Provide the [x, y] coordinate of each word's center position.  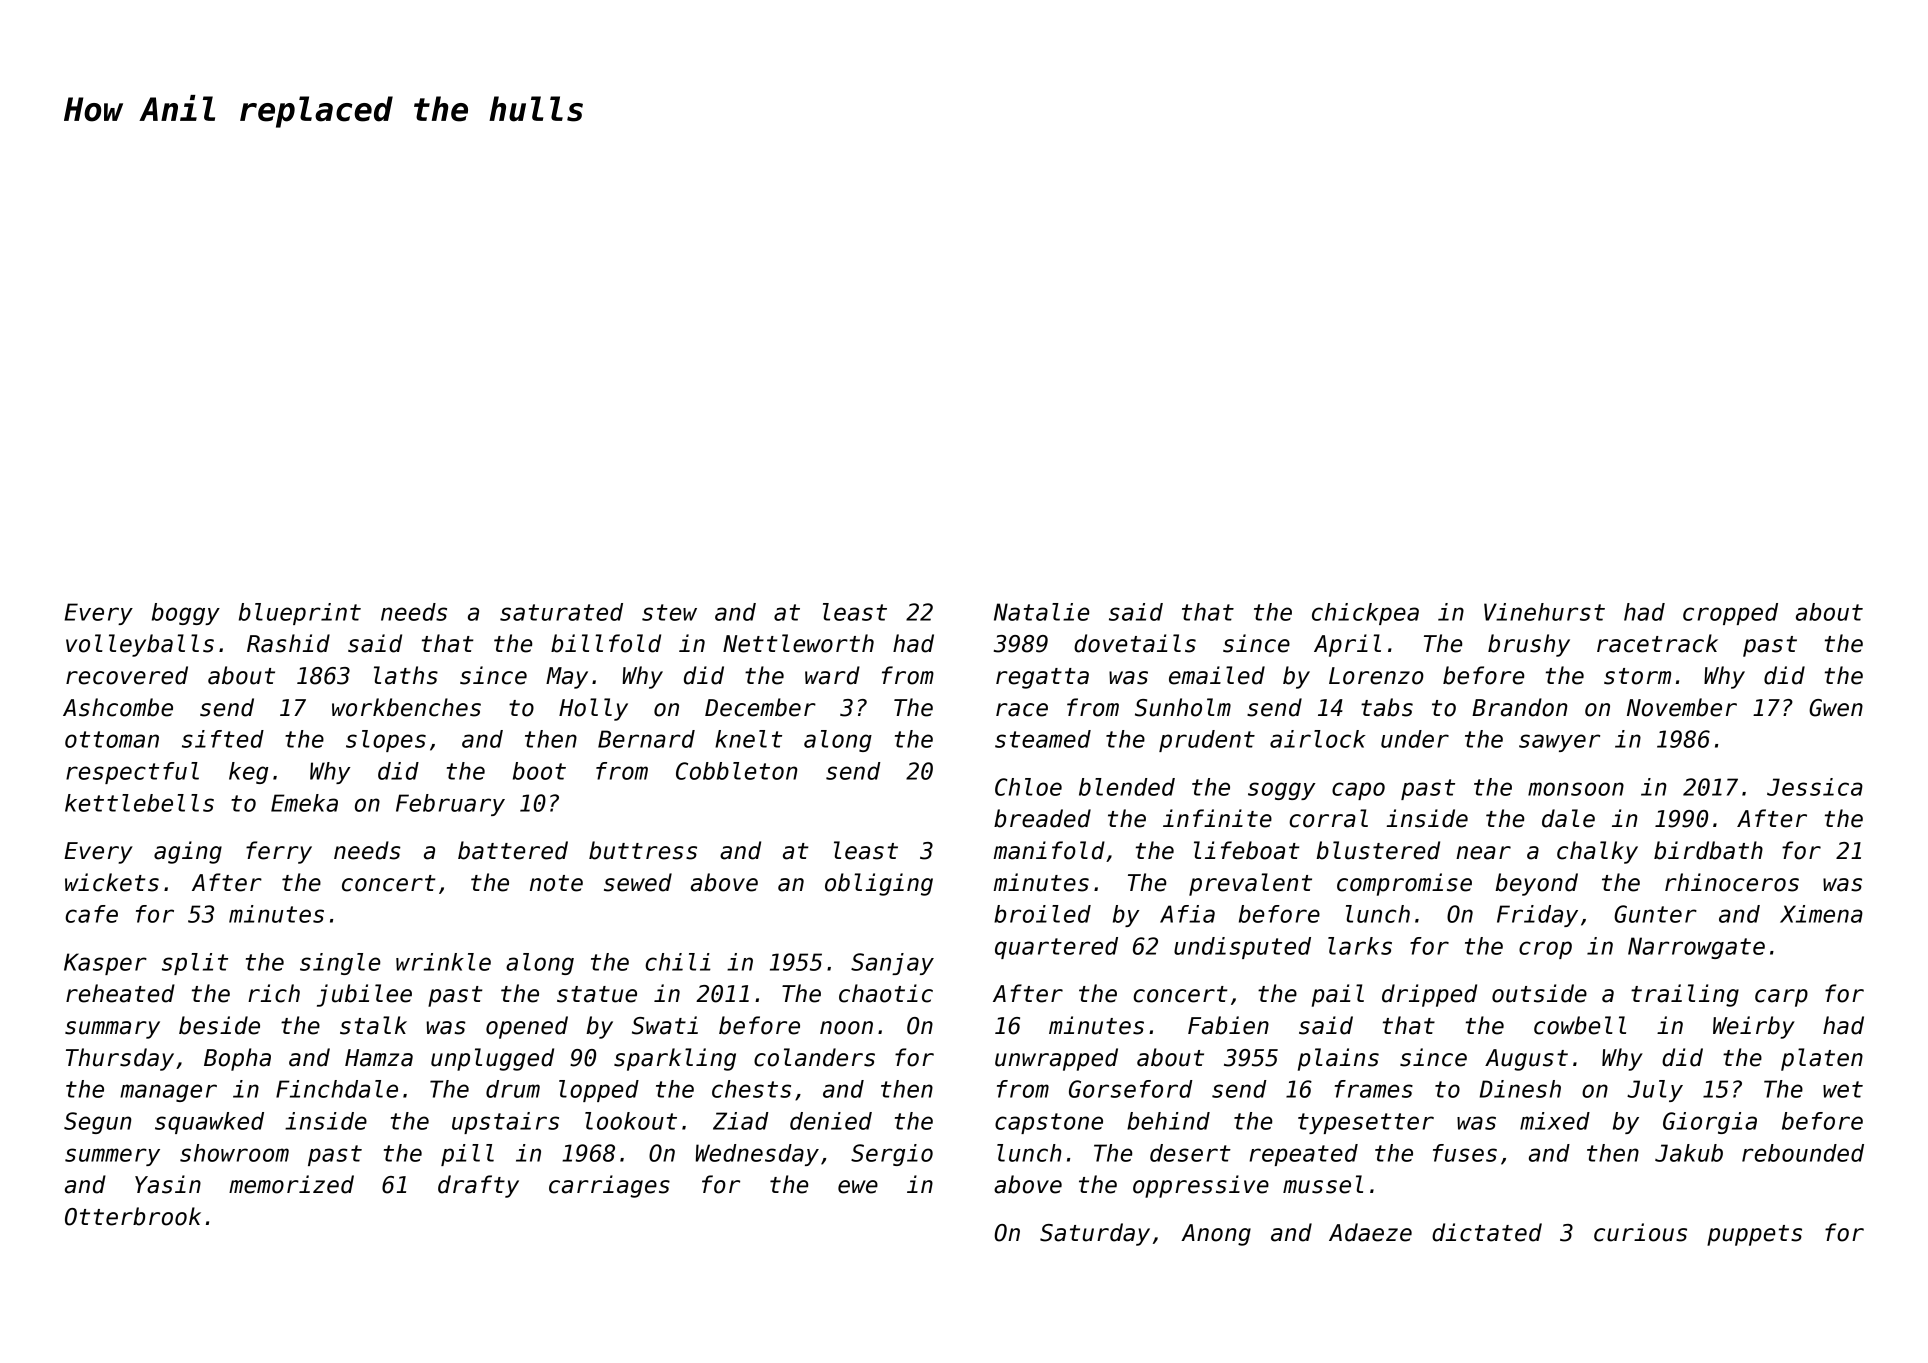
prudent [1207, 741]
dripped [1429, 995]
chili [678, 962]
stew [669, 612]
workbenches [406, 707]
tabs [1387, 707]
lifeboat [1246, 850]
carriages [609, 1186]
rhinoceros [1732, 882]
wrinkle [443, 962]
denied [831, 1121]
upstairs [505, 1123]
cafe [91, 914]
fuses [1465, 1153]
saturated [561, 612]
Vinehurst [1544, 612]
